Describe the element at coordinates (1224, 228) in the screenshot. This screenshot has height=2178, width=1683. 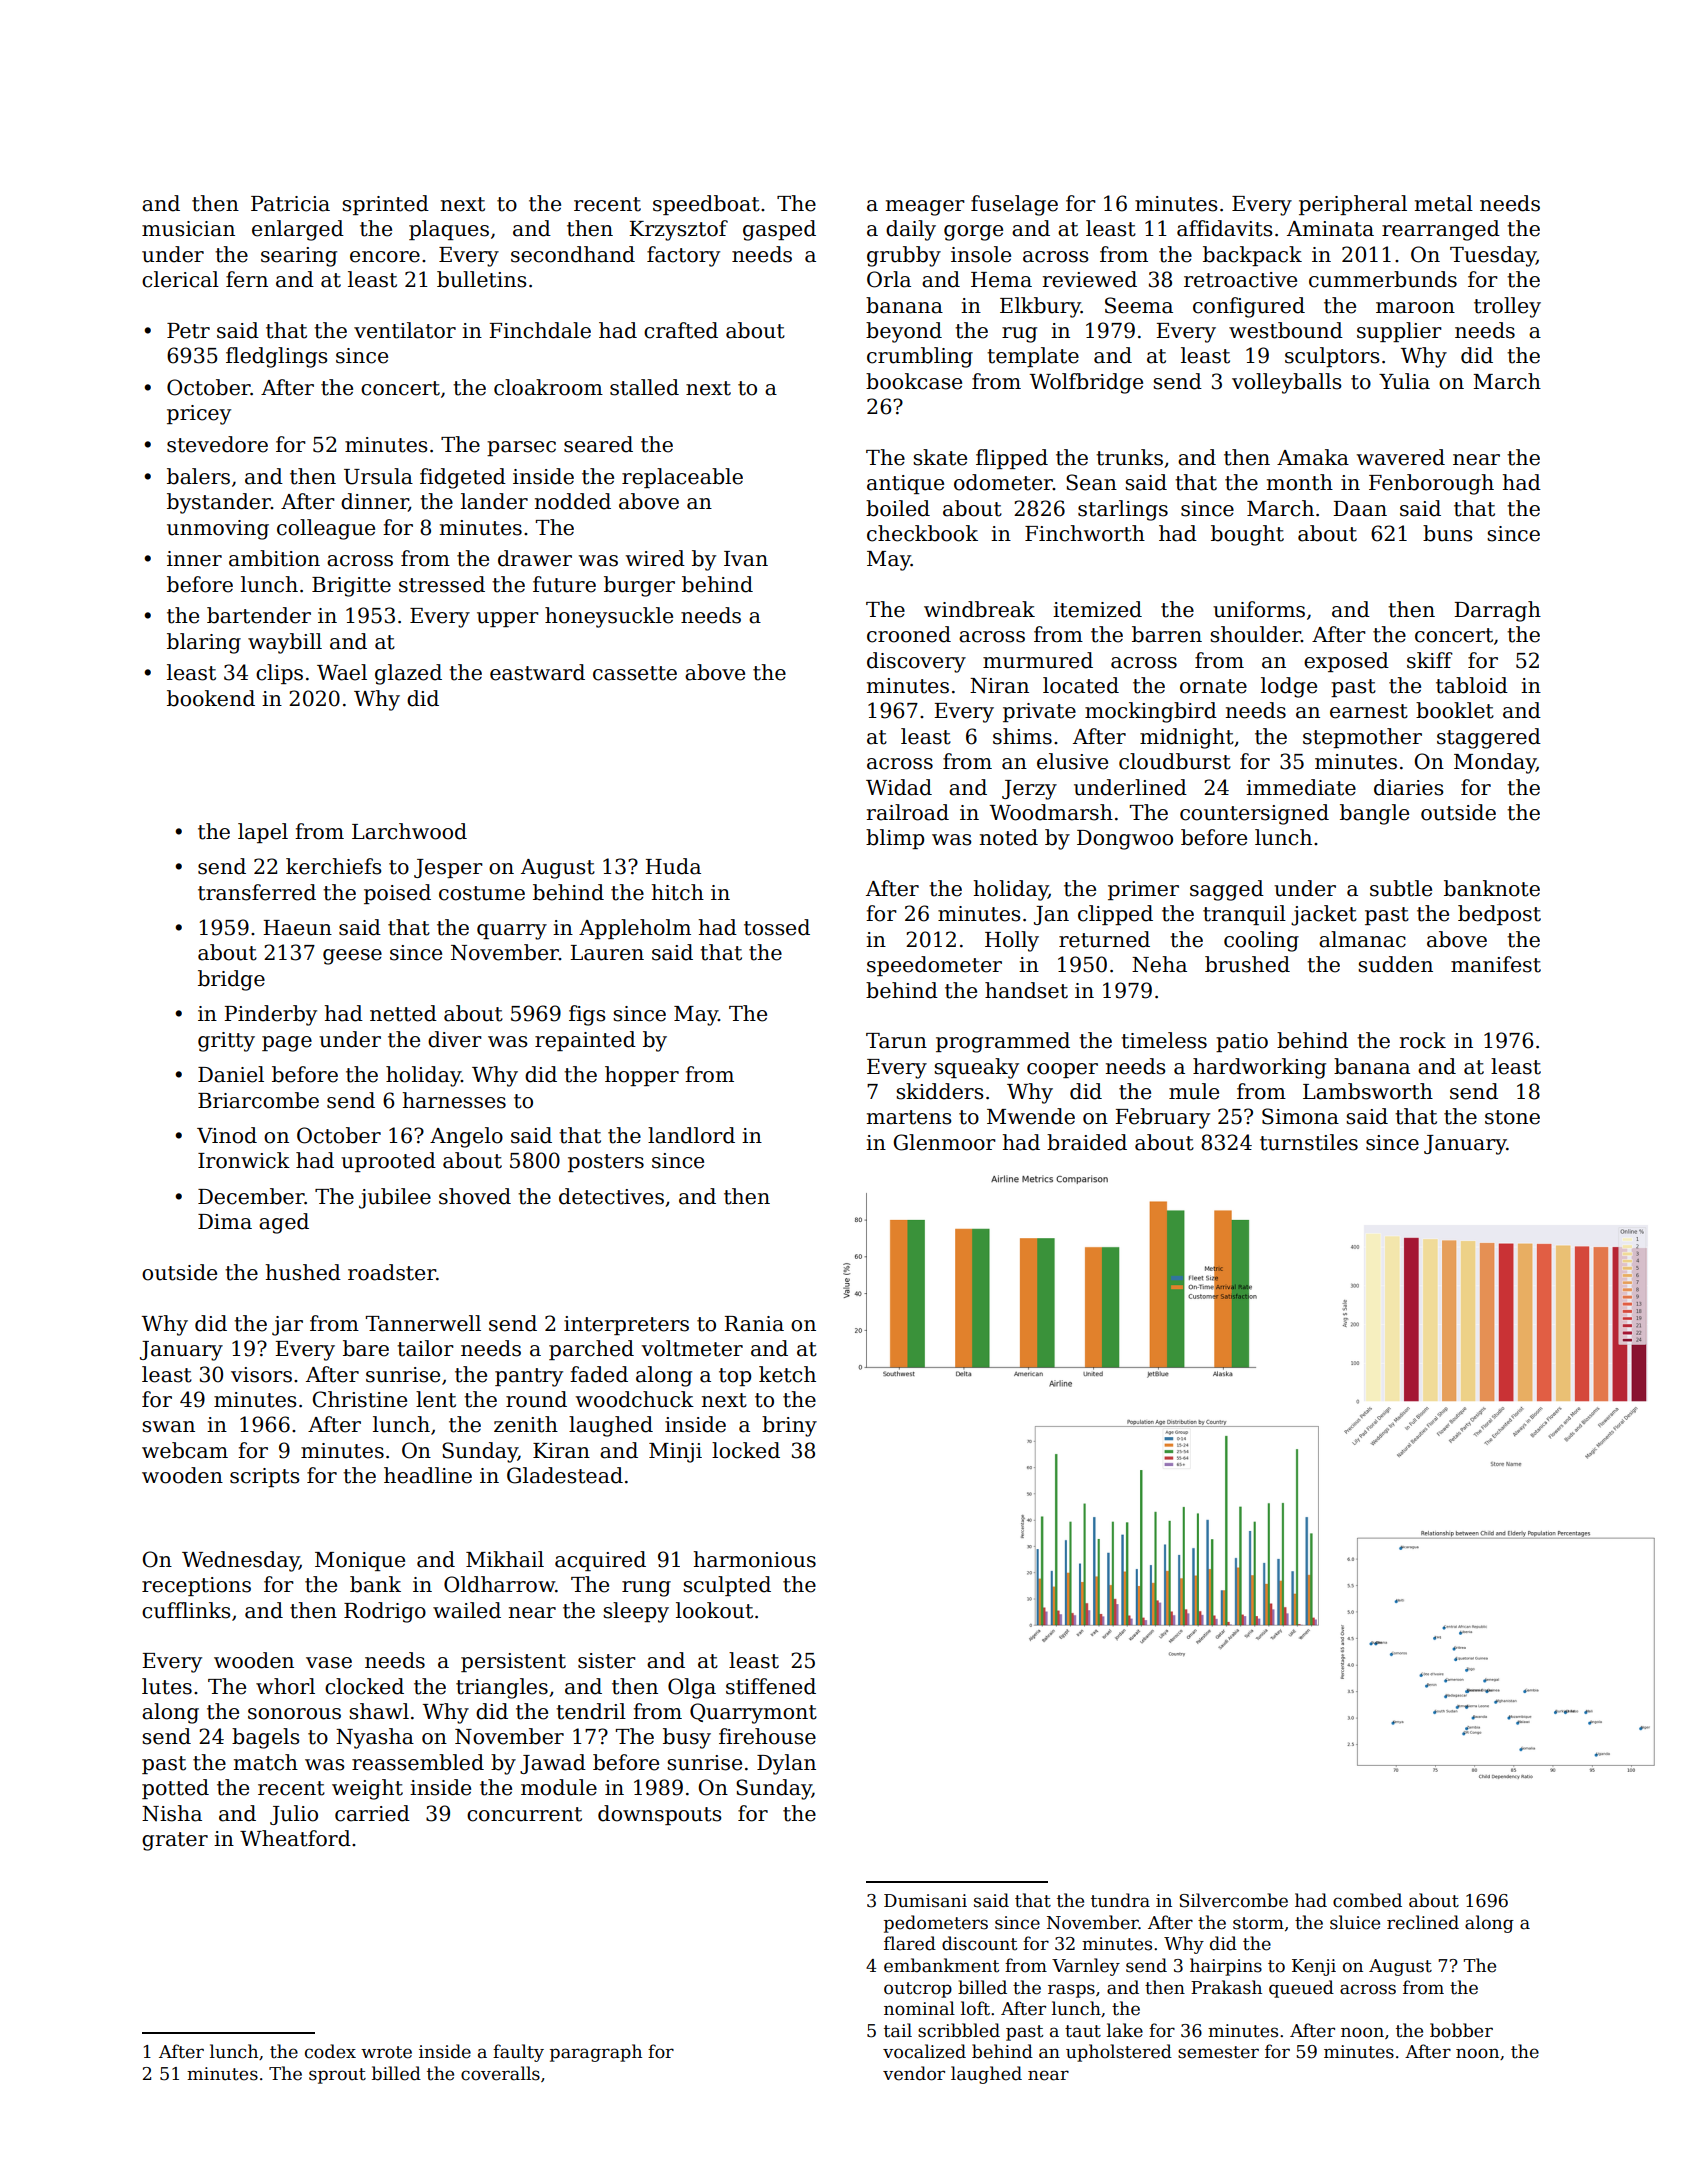
I see `affidavits` at that location.
